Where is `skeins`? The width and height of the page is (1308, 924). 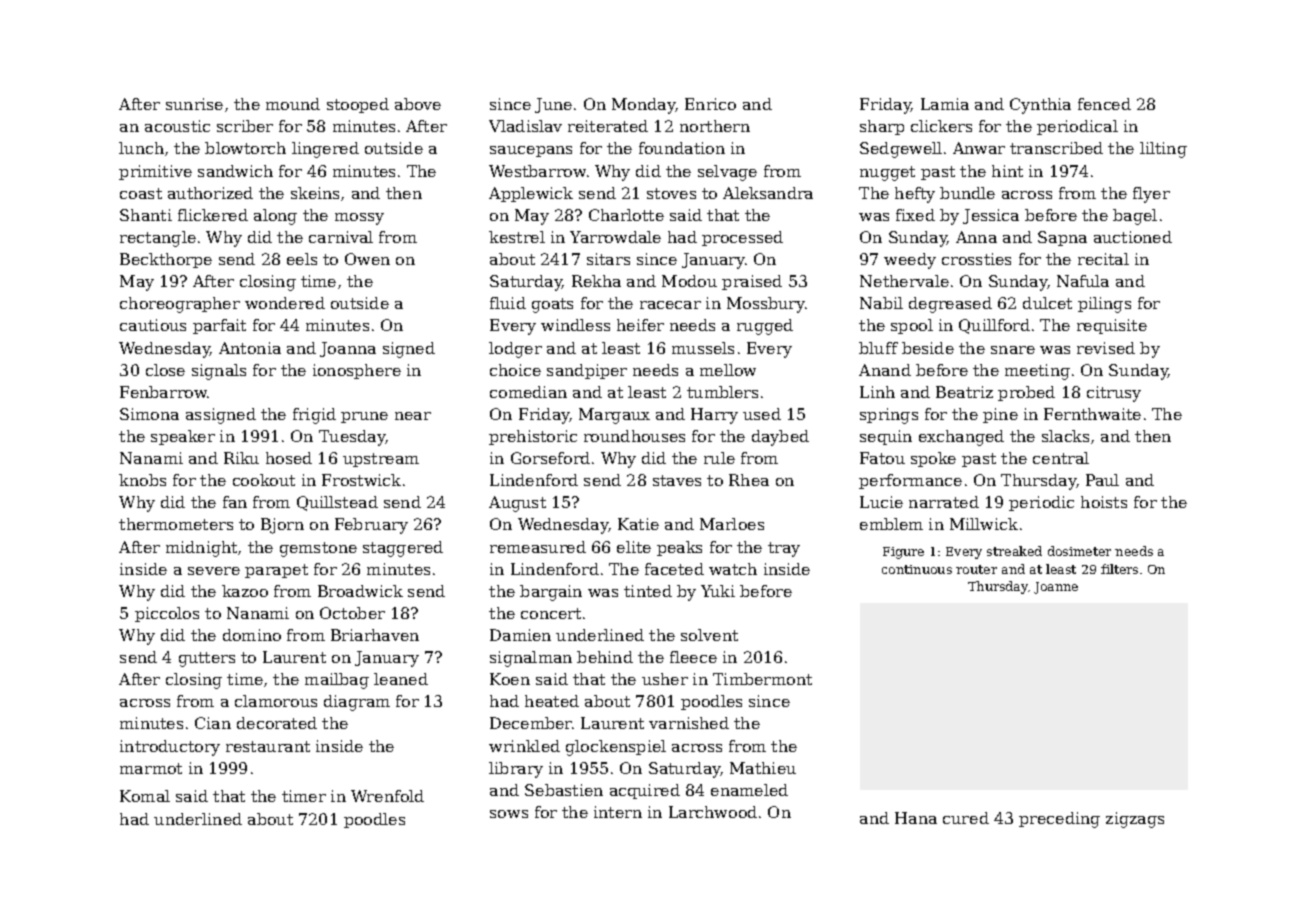 skeins is located at coordinates (315, 193).
